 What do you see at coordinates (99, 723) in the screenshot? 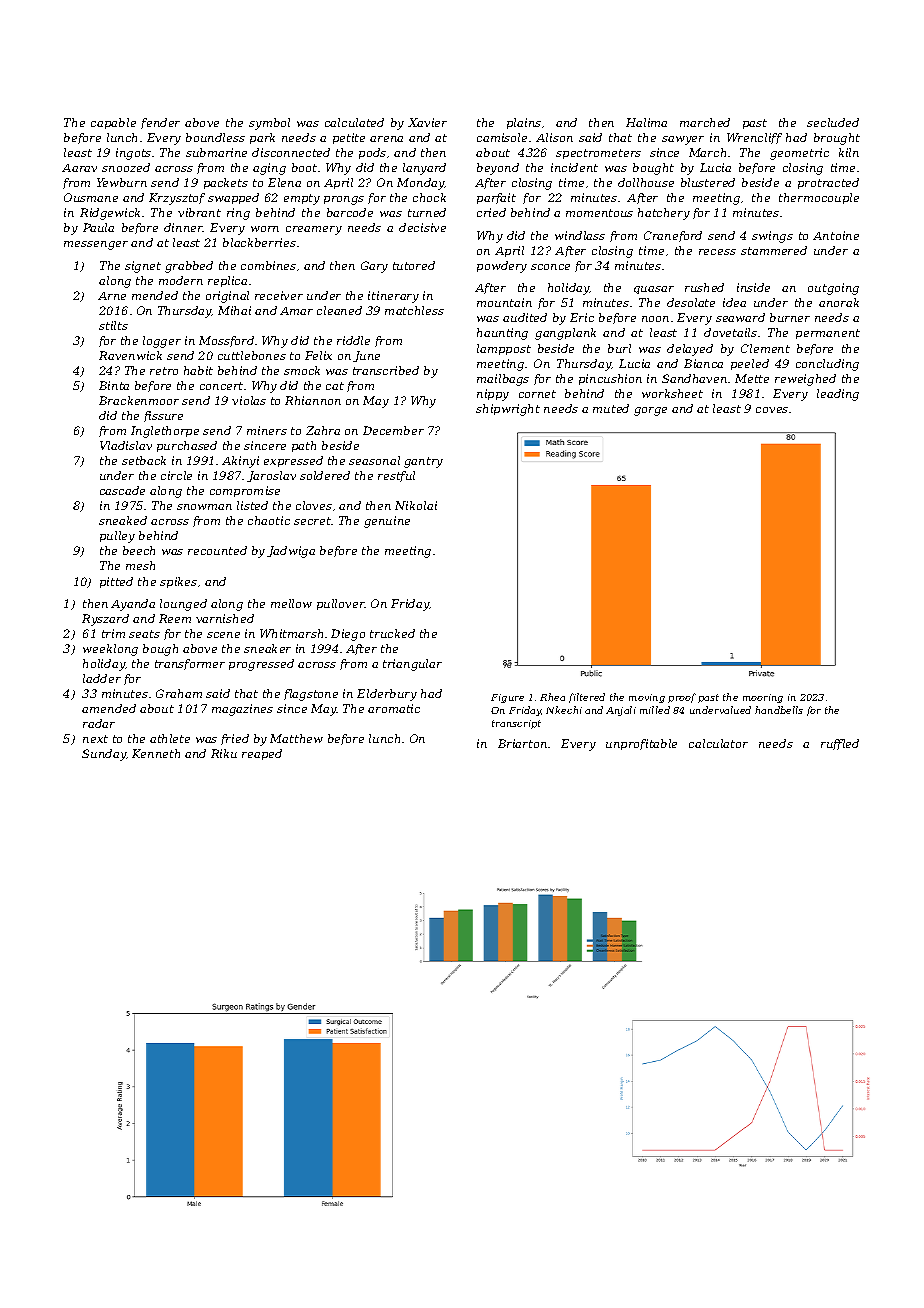
I see `radar` at bounding box center [99, 723].
